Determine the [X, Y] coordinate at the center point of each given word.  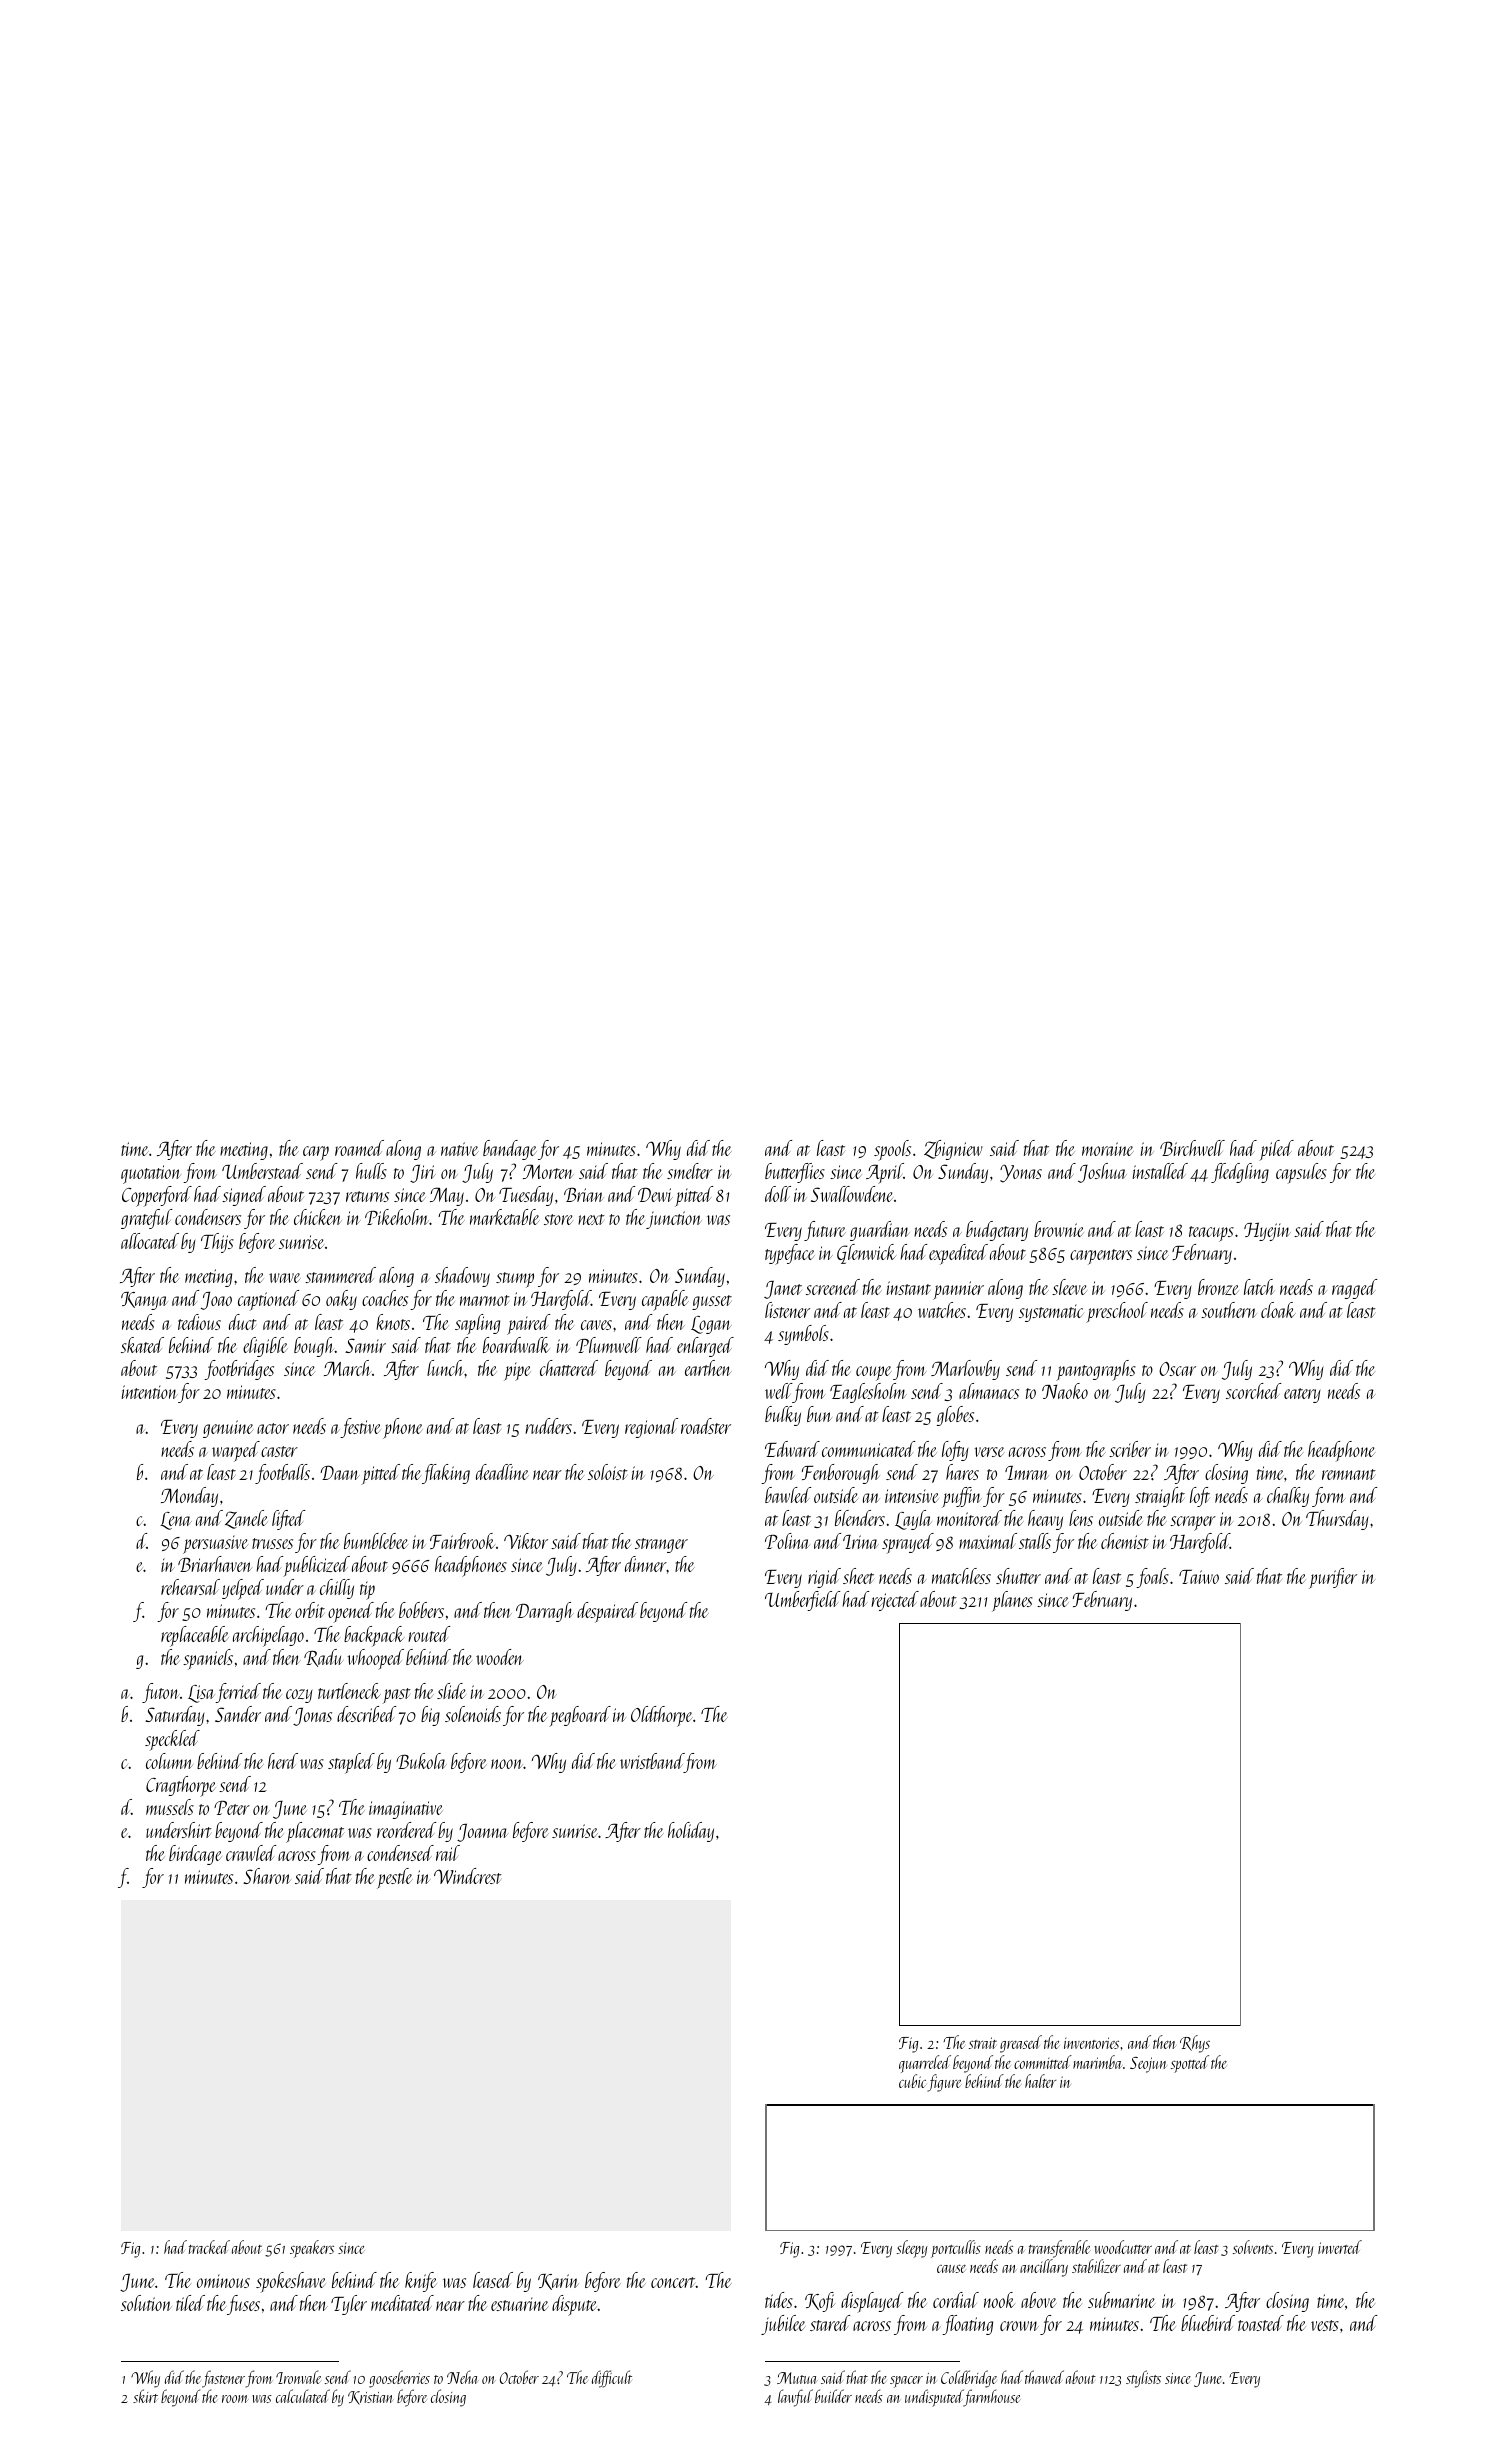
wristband [652, 1761]
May [447, 1196]
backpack [374, 1636]
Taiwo [1199, 1577]
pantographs [1096, 1370]
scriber [1130, 1449]
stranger [661, 1545]
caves [596, 1325]
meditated [402, 2303]
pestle [395, 1878]
